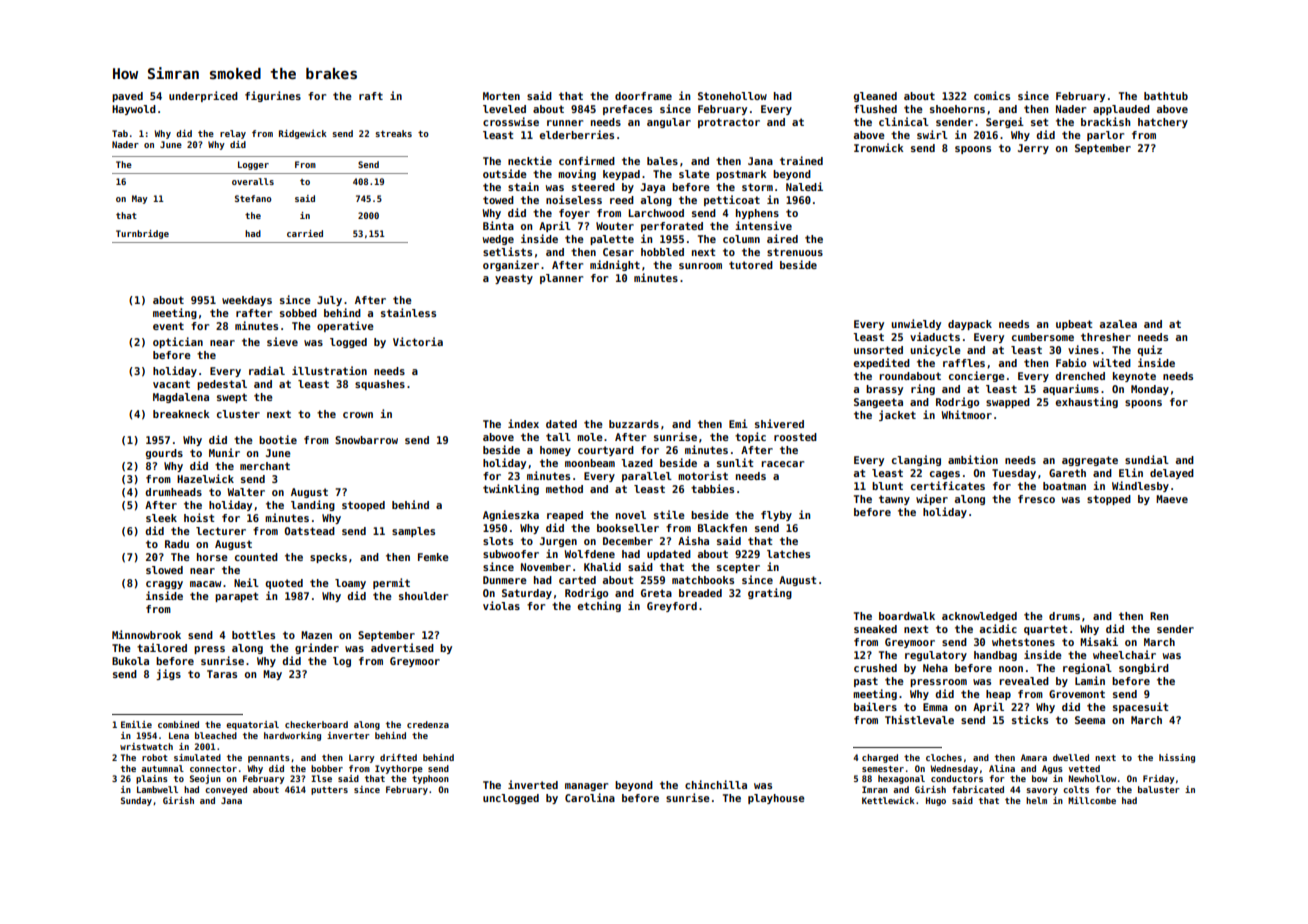  I want to click on Sunday, so click(136, 801).
